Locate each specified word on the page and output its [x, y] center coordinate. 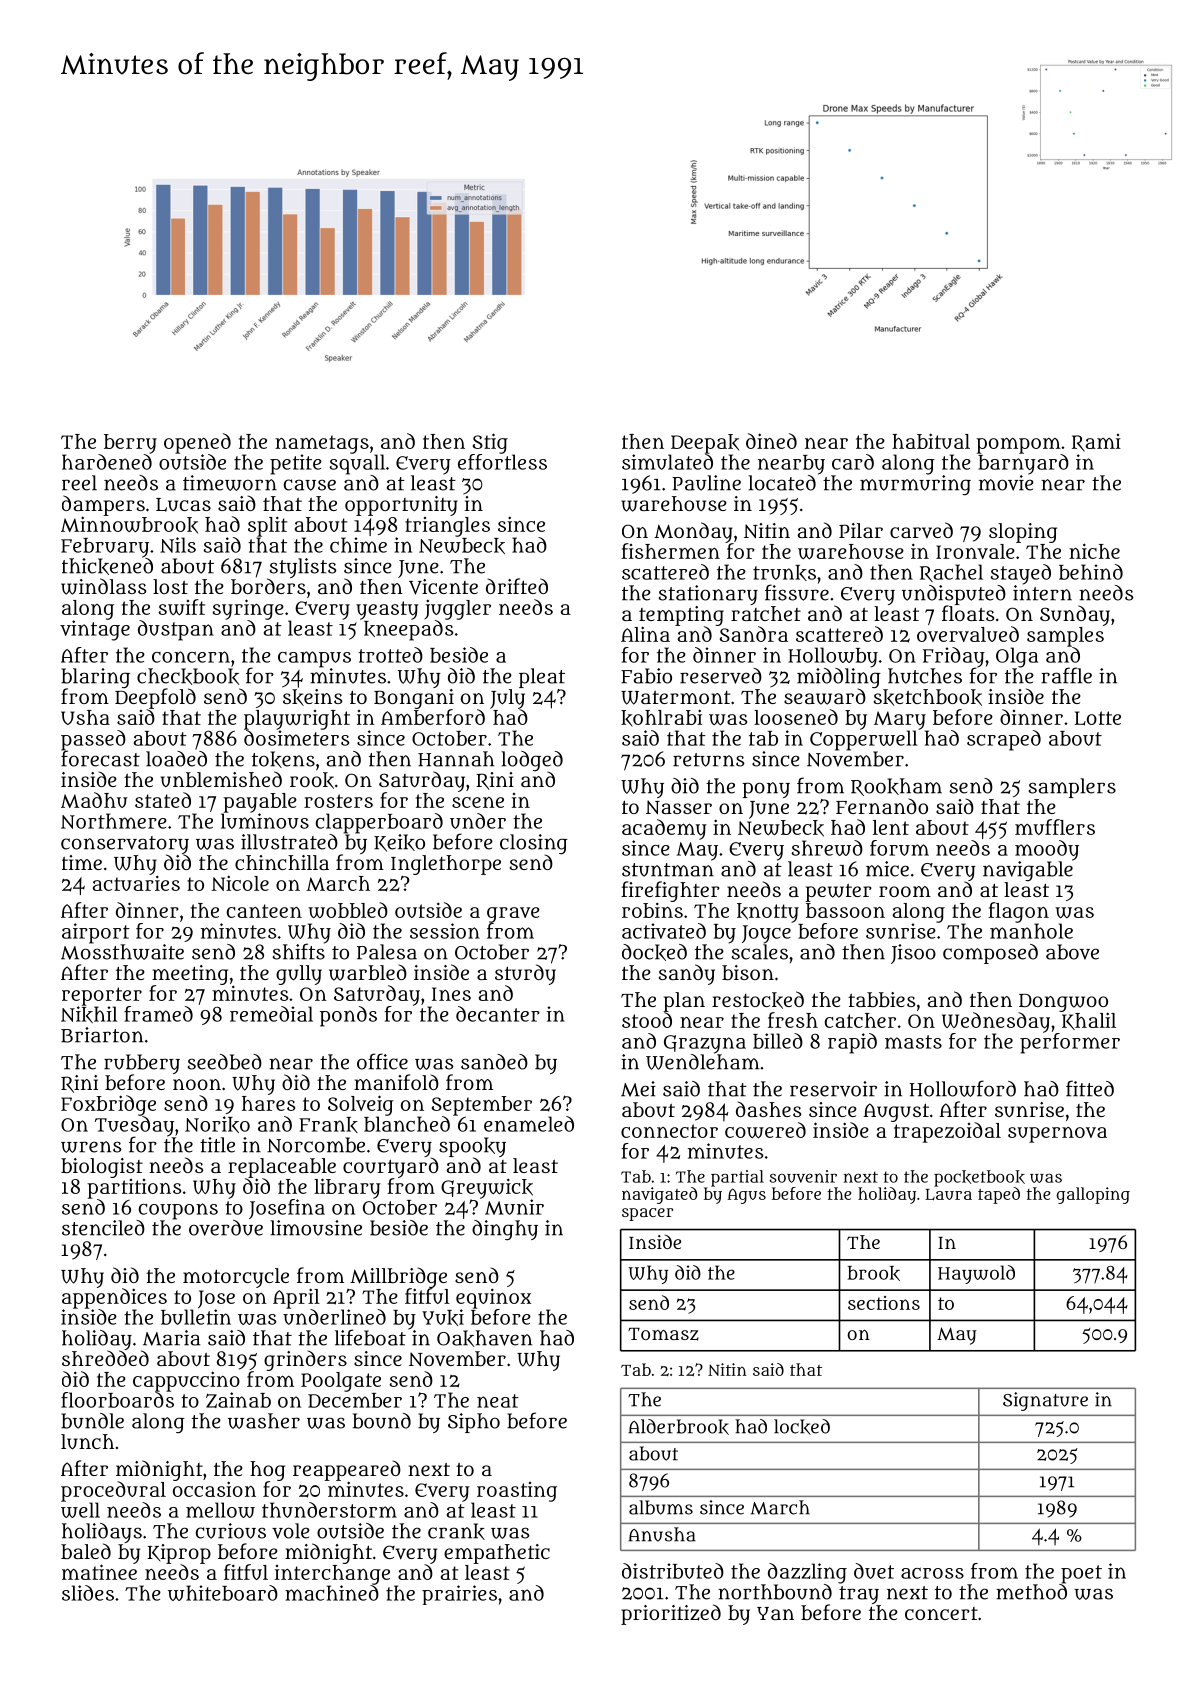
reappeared [347, 1470]
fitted [1090, 1088]
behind [1091, 572]
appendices [114, 1298]
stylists [303, 568]
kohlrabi [661, 718]
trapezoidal [947, 1132]
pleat [542, 678]
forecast [100, 759]
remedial [271, 1014]
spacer [647, 1214]
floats [968, 613]
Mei [638, 1089]
